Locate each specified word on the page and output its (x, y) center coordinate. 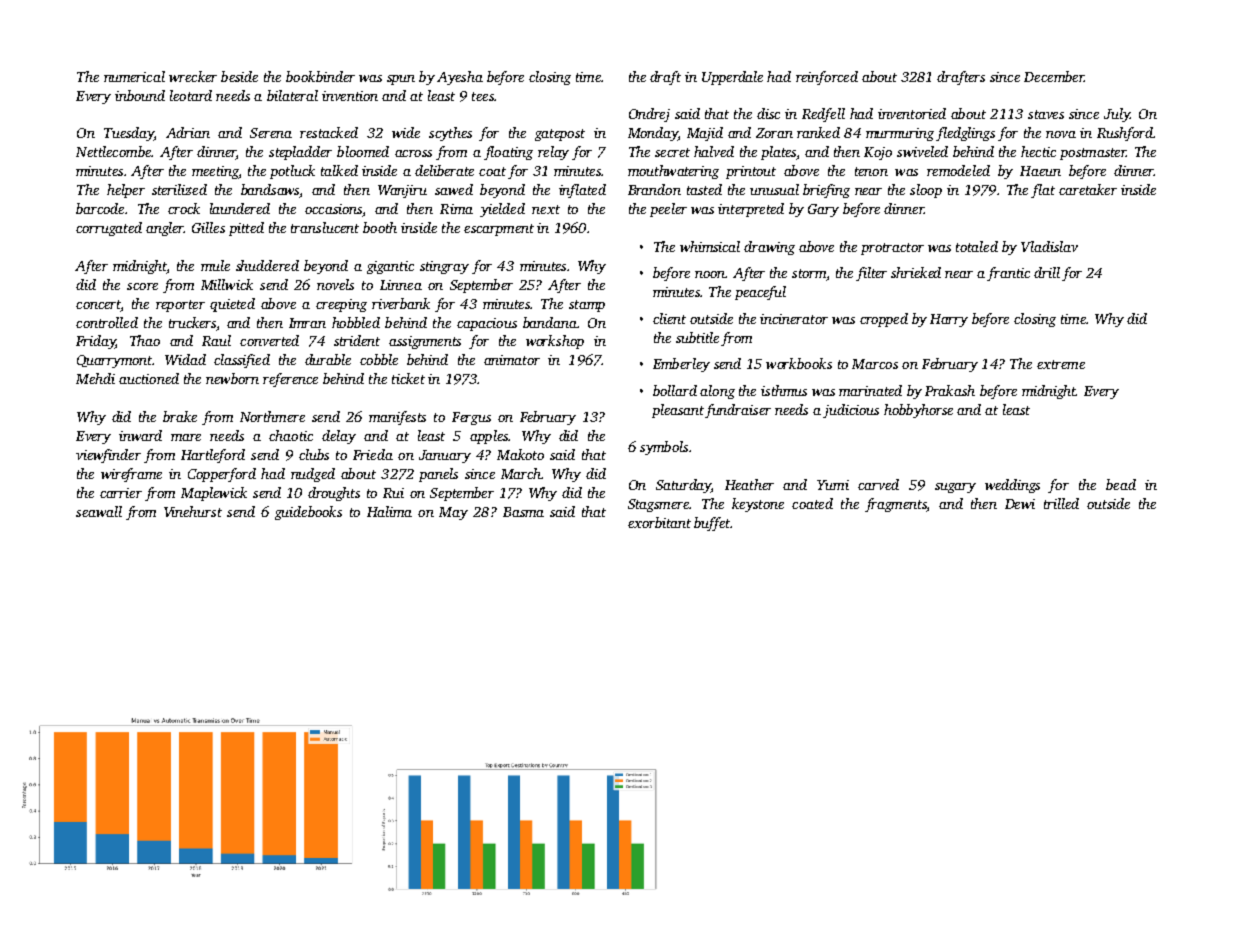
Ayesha (460, 78)
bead (1121, 484)
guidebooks (308, 513)
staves (1046, 114)
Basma (523, 512)
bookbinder (320, 76)
